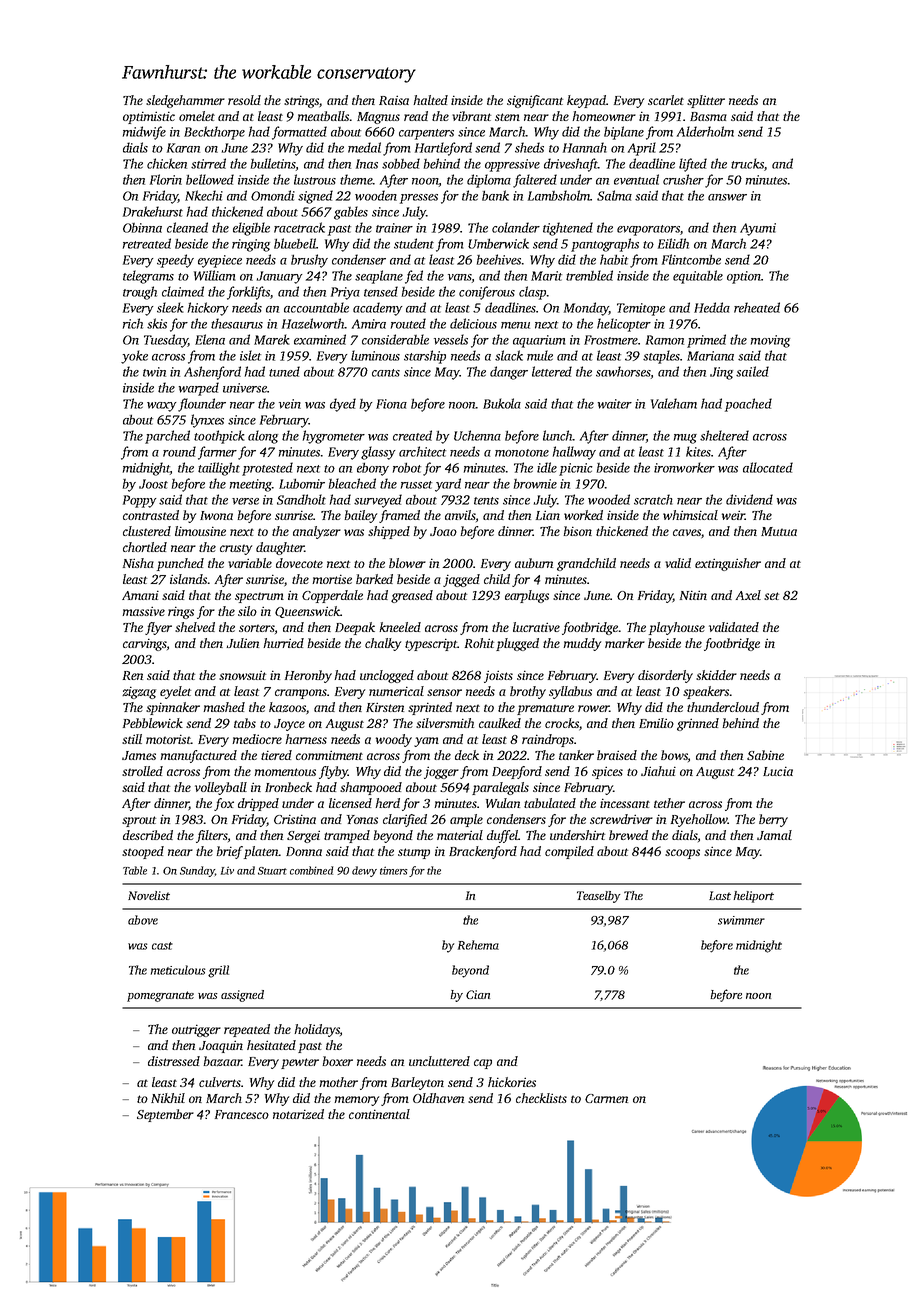  What do you see at coordinates (210, 339) in the screenshot?
I see `Elena` at bounding box center [210, 339].
